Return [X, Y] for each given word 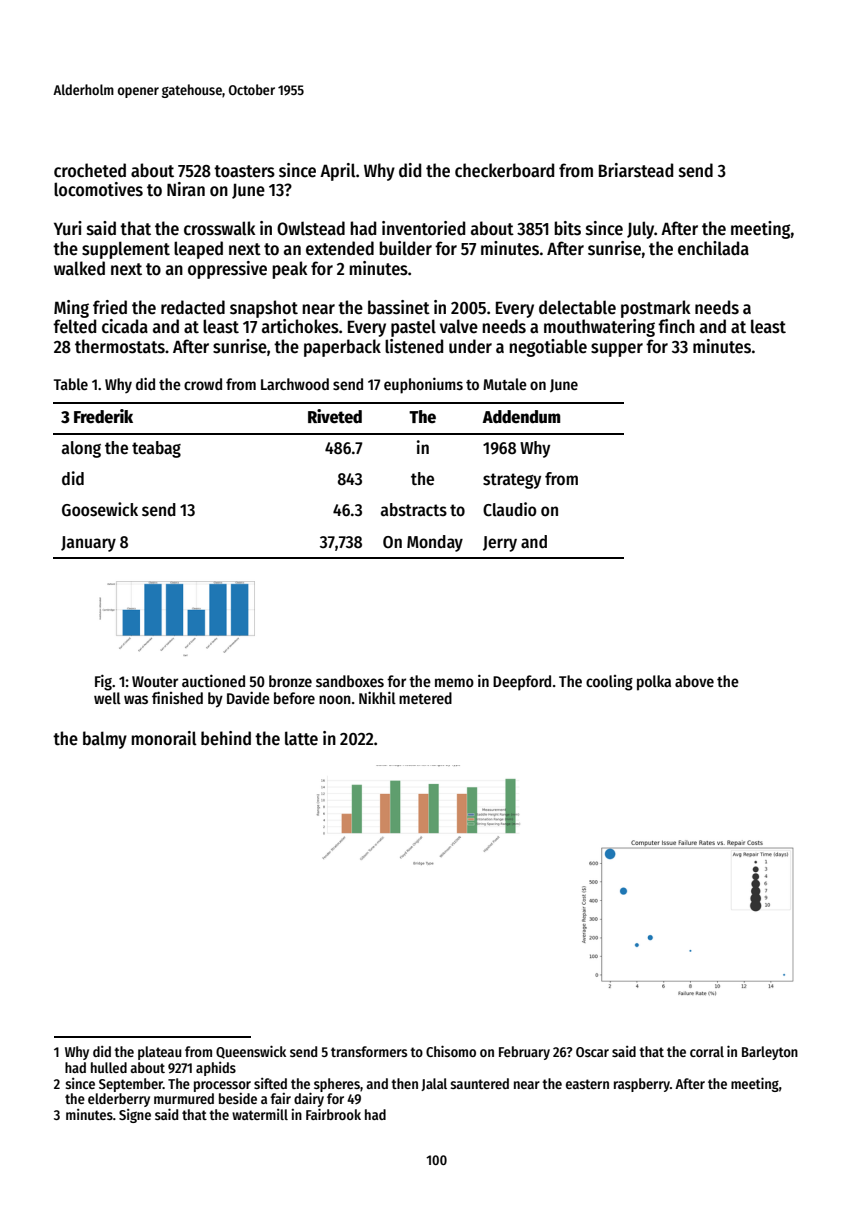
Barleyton [770, 1053]
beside [238, 1098]
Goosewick [100, 509]
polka [654, 683]
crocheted [90, 170]
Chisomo [451, 1051]
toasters [244, 171]
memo [454, 682]
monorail [164, 738]
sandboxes [350, 681]
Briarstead [636, 170]
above [694, 681]
